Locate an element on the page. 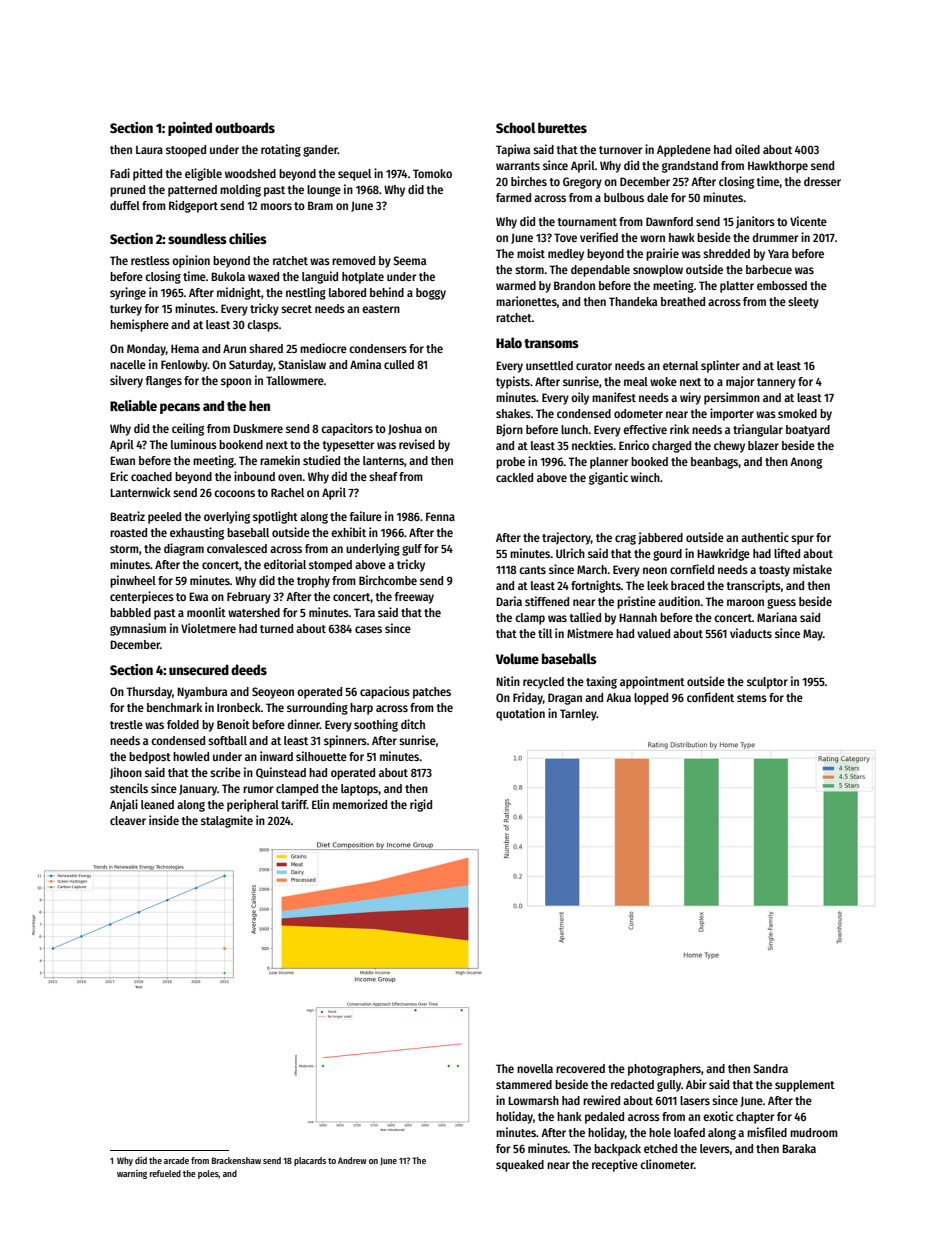  Brackenshaw is located at coordinates (236, 1160).
